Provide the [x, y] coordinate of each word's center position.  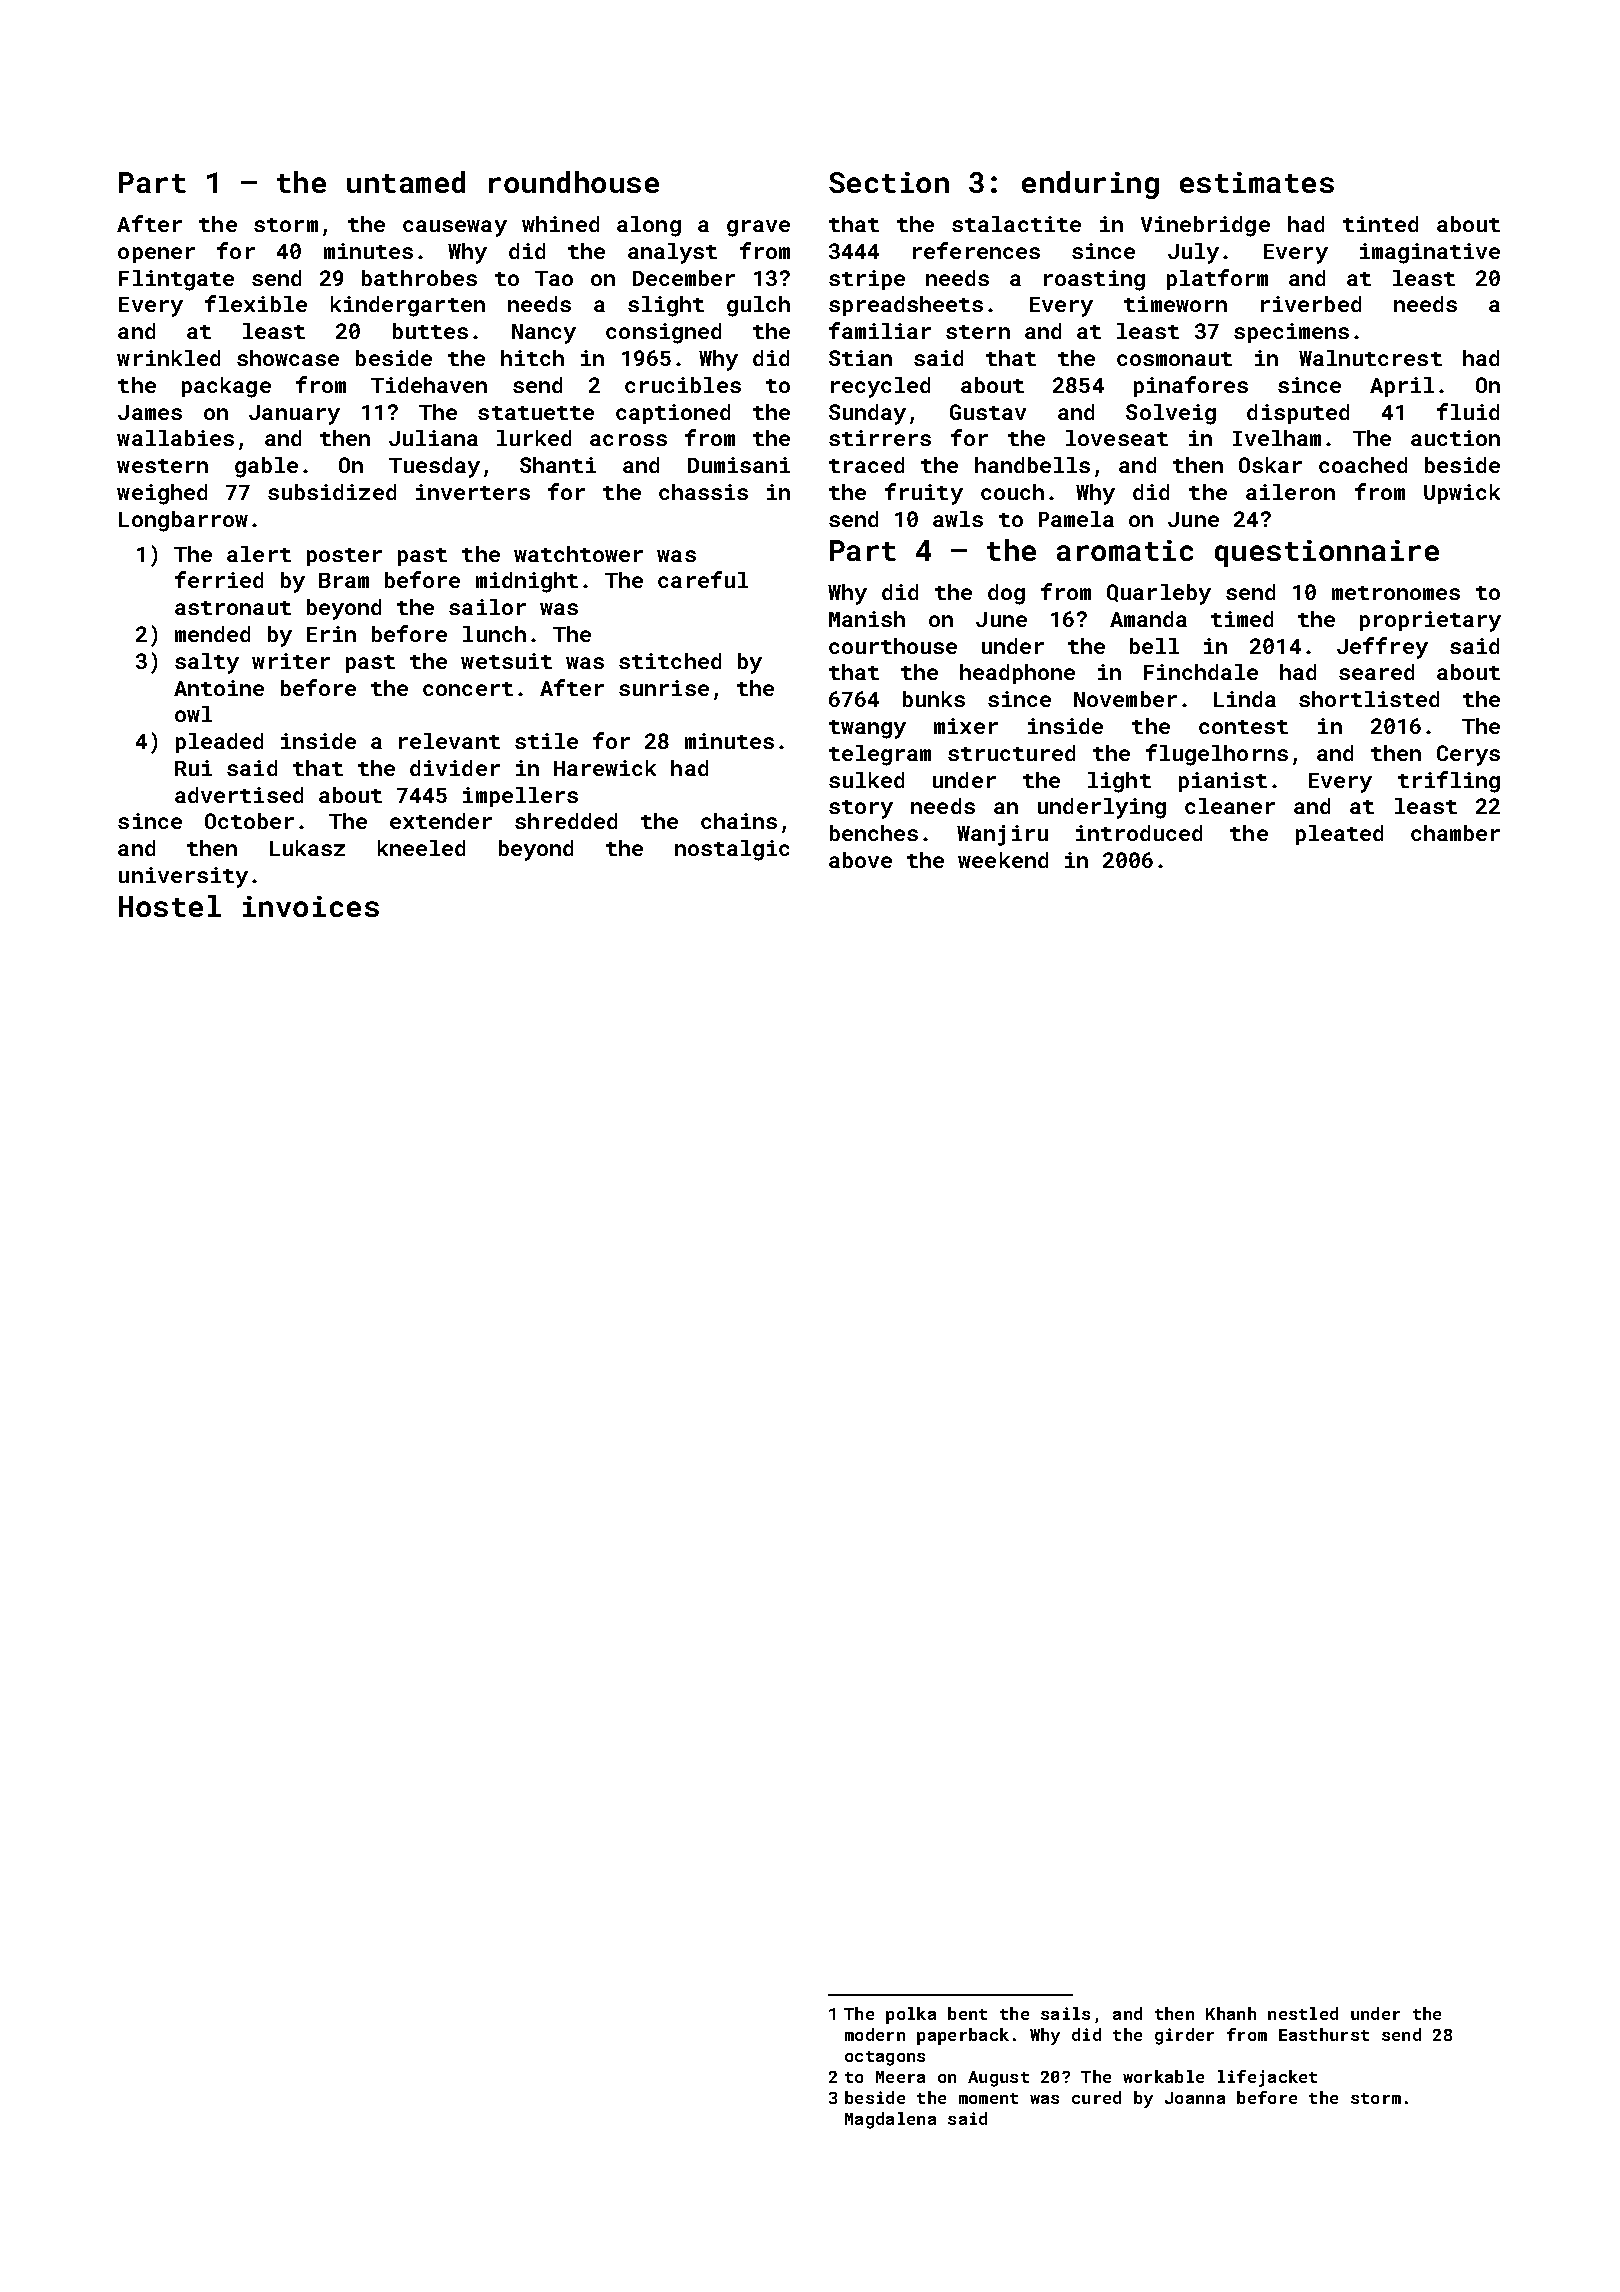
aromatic [1125, 550]
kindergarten [408, 306]
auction [1455, 438]
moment [988, 2098]
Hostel [170, 906]
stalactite [1016, 224]
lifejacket [1267, 2078]
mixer [966, 726]
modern [875, 2034]
